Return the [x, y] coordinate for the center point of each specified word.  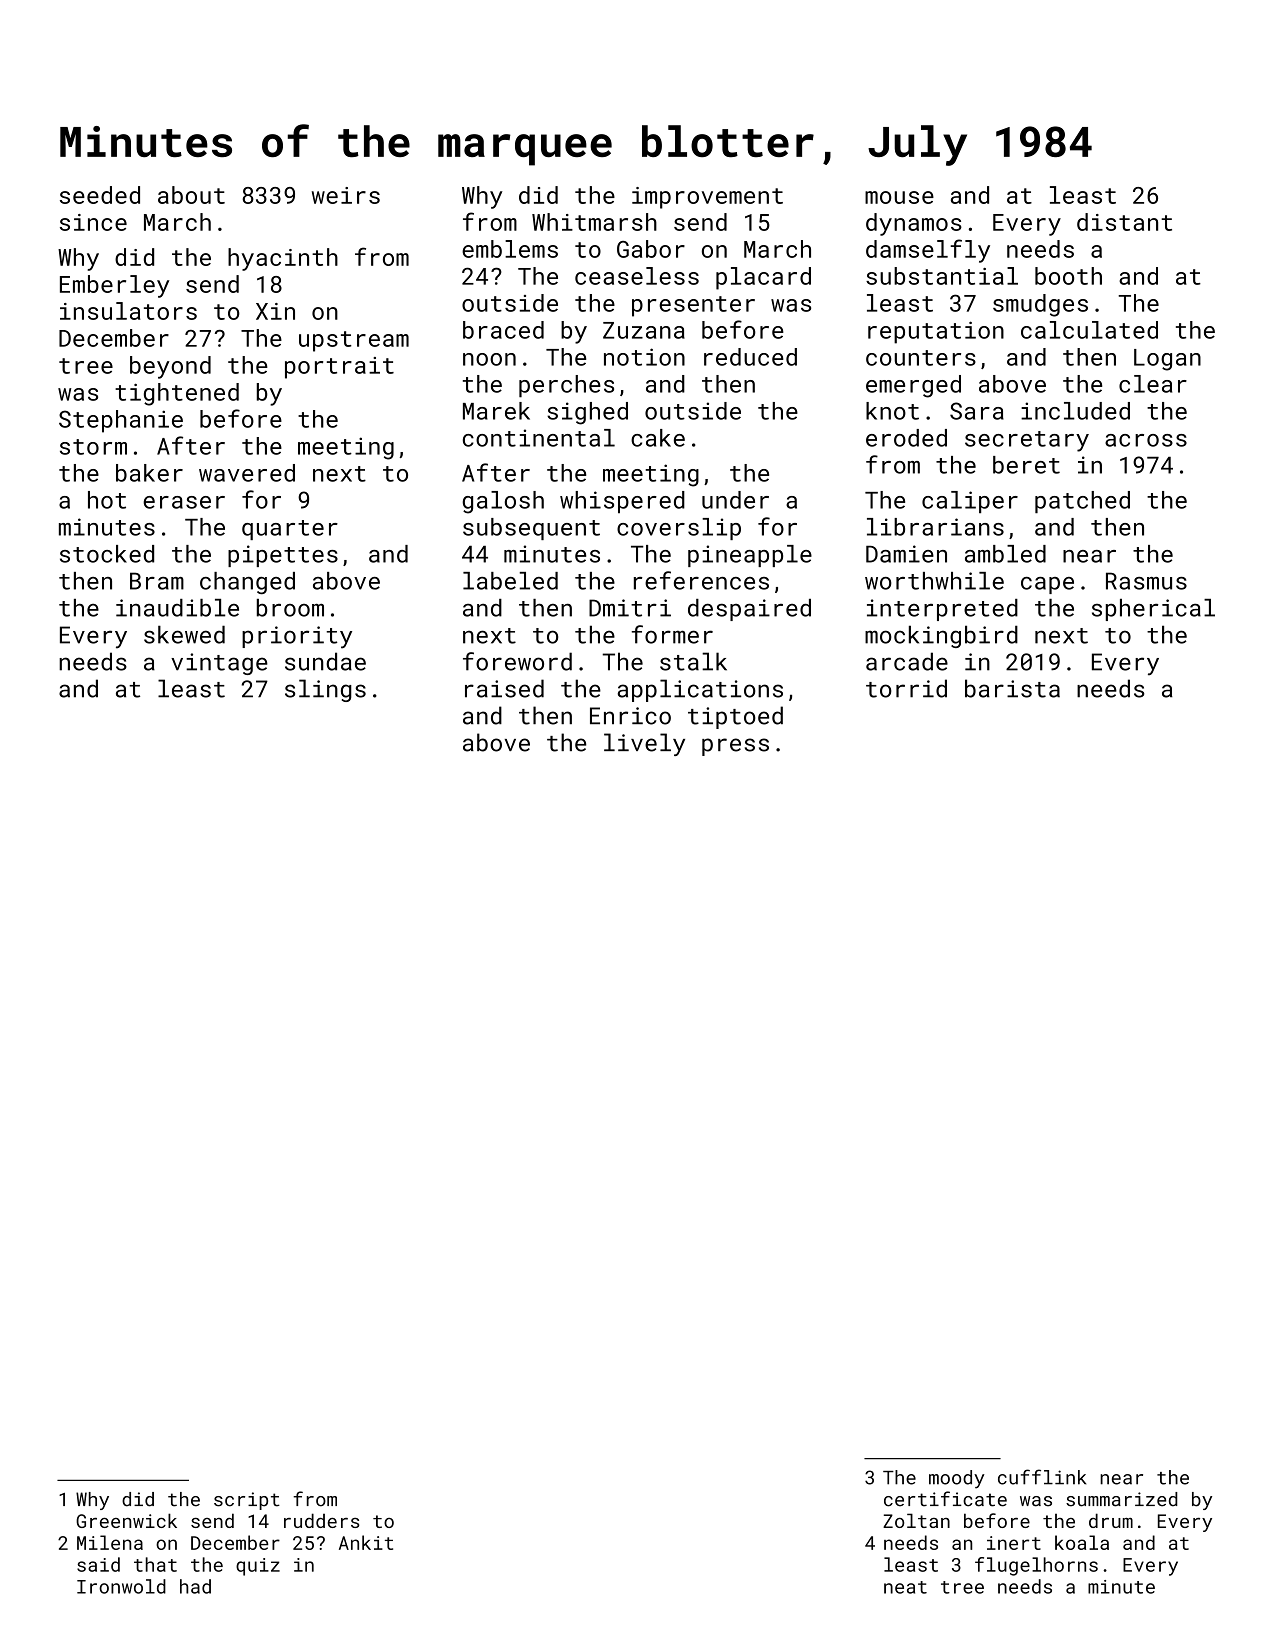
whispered [622, 502]
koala [1082, 1542]
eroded [906, 438]
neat [905, 1587]
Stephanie [121, 421]
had [195, 1586]
